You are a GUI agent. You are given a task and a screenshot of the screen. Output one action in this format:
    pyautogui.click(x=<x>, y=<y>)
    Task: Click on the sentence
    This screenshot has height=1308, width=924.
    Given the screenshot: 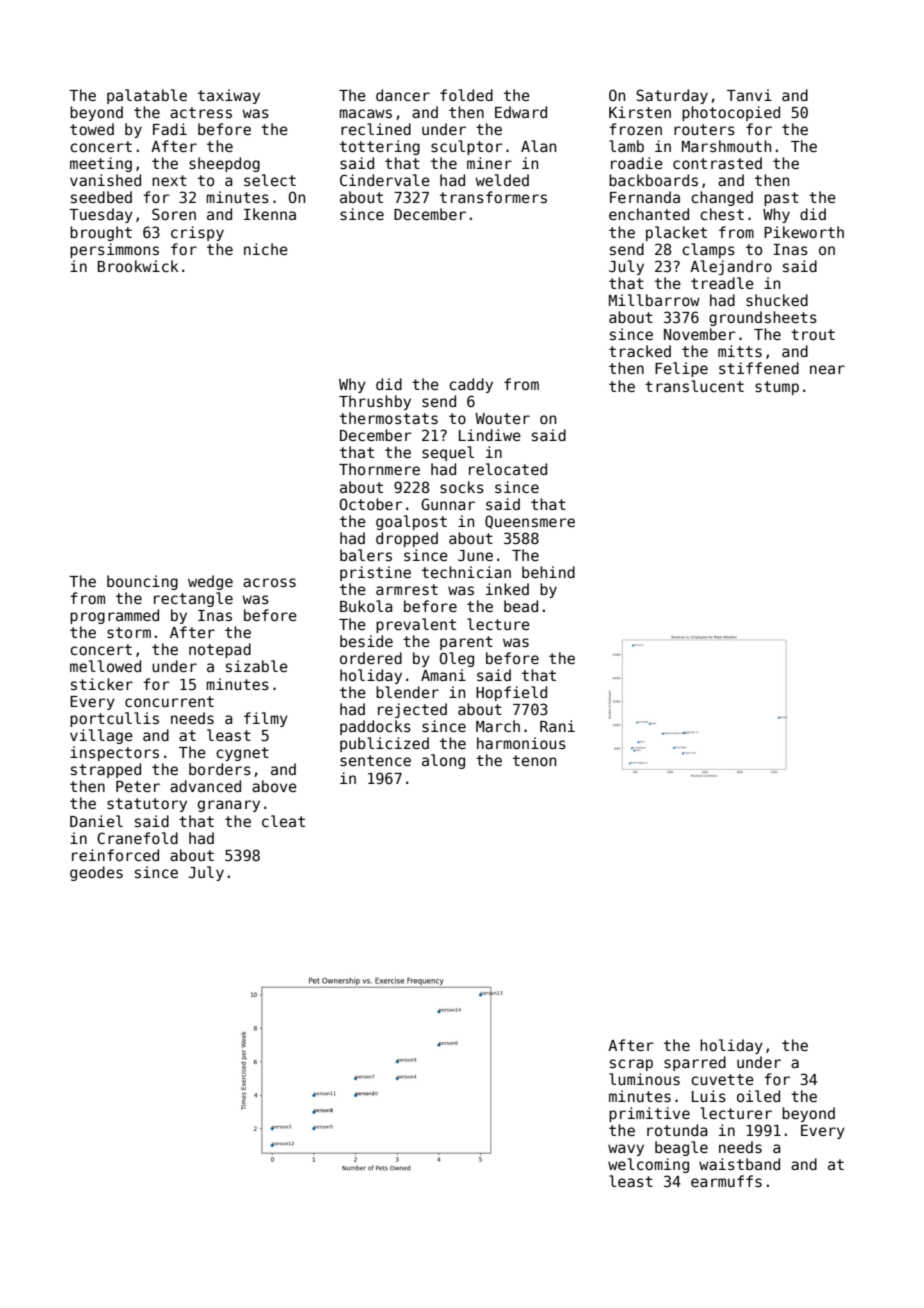 What is the action you would take?
    pyautogui.click(x=375, y=760)
